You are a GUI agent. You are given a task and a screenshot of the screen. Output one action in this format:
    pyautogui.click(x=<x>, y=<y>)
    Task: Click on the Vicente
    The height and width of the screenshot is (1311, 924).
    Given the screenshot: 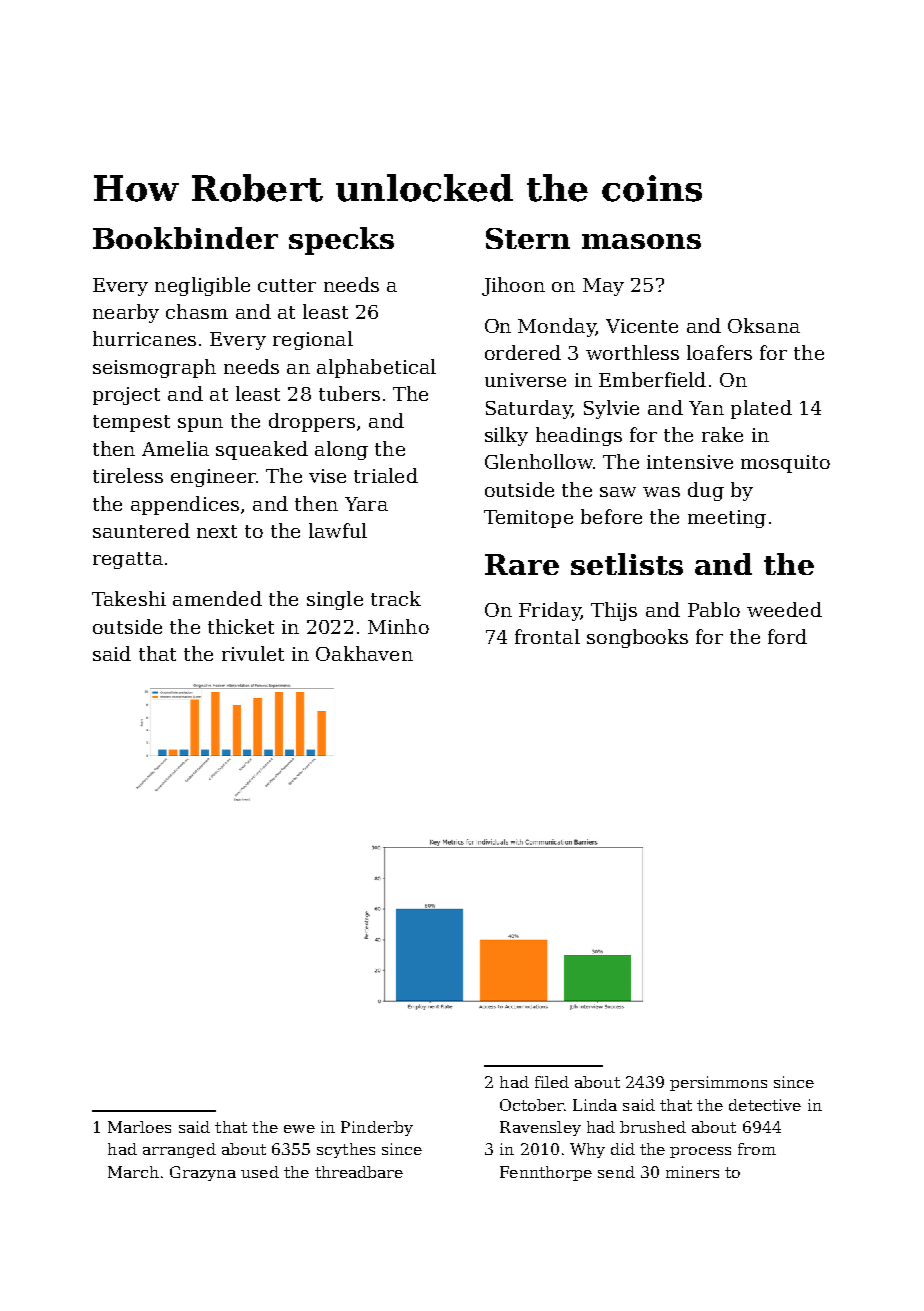 What is the action you would take?
    pyautogui.click(x=642, y=326)
